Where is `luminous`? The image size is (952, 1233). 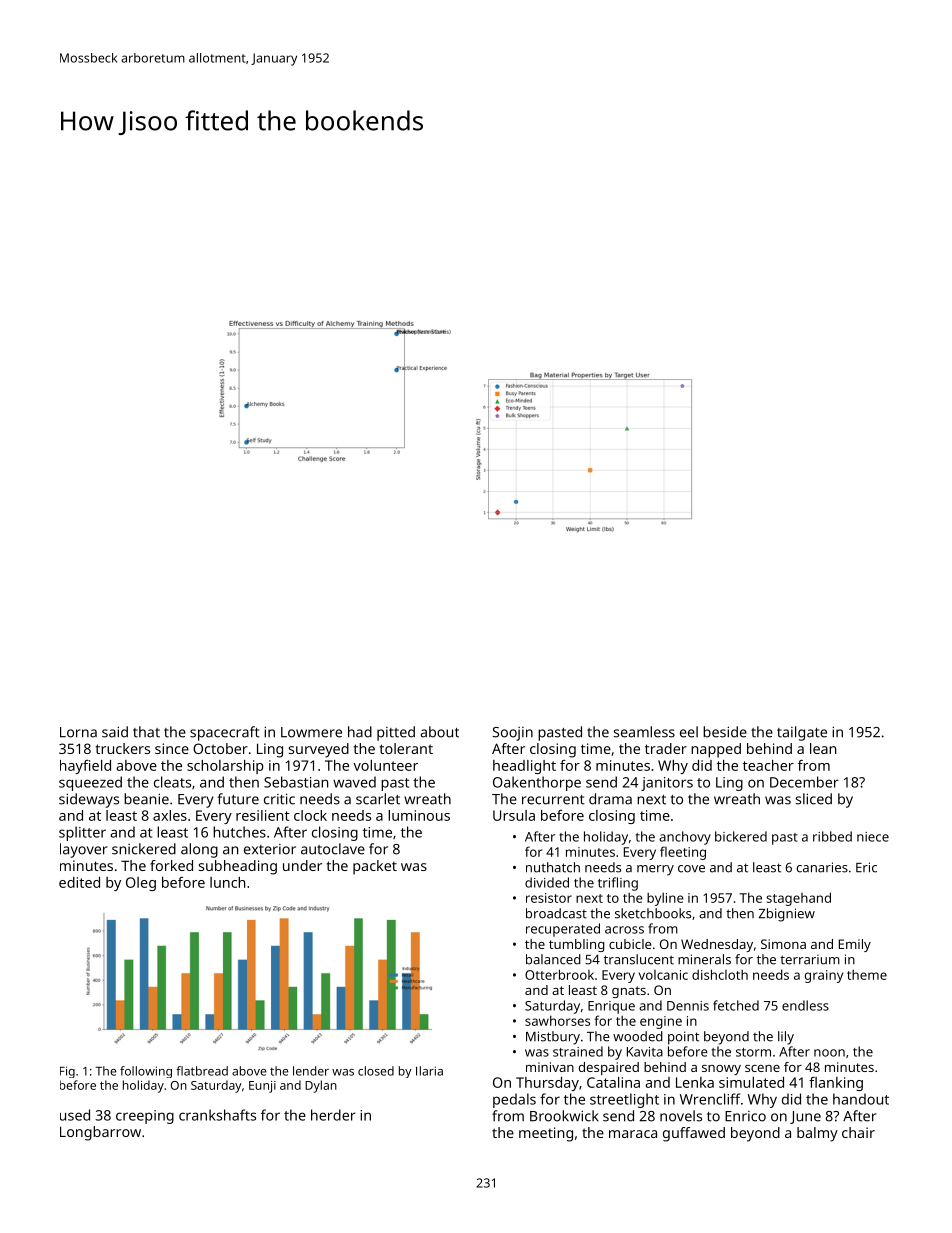
luminous is located at coordinates (419, 815).
